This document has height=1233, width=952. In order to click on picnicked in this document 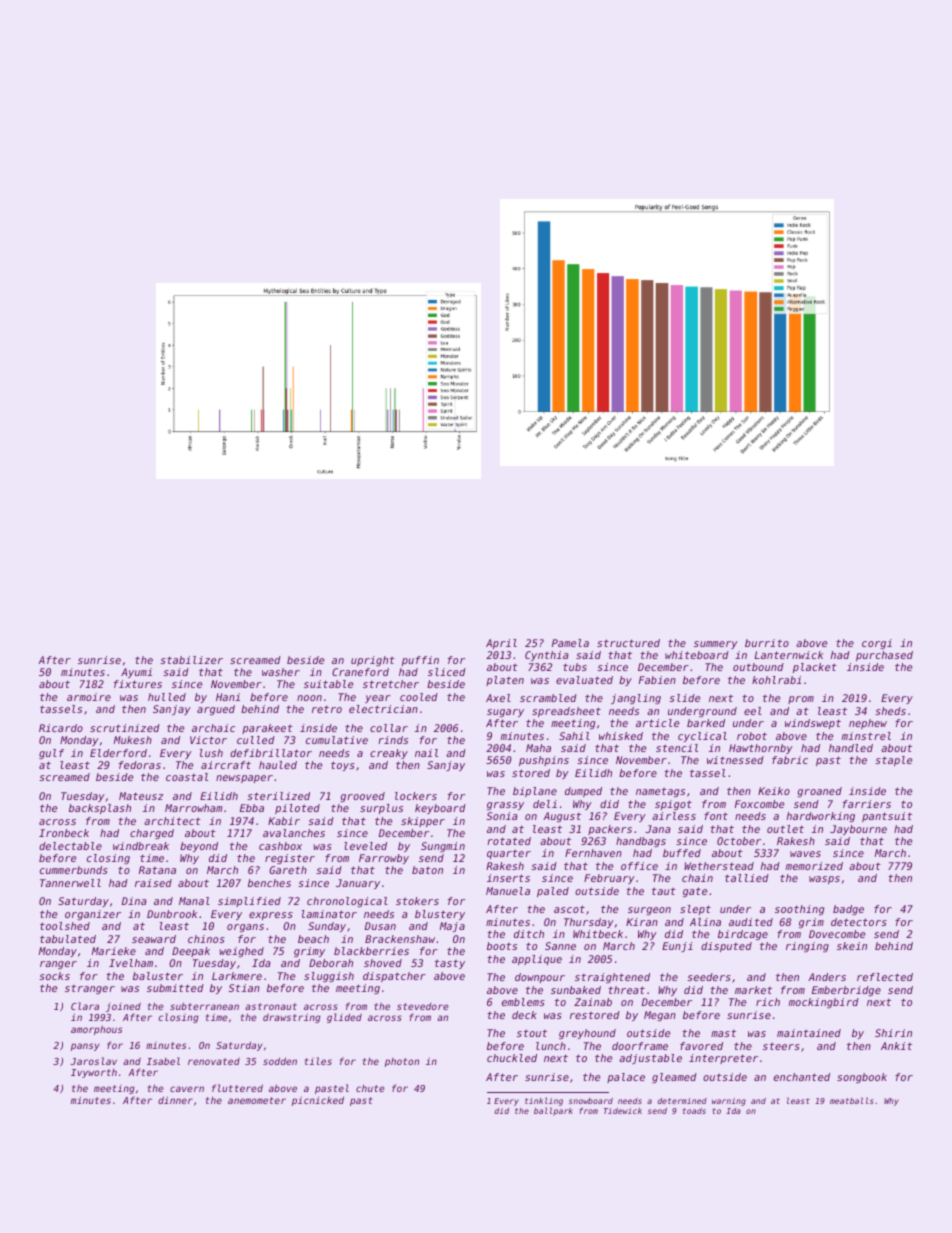, I will do `click(318, 1101)`.
